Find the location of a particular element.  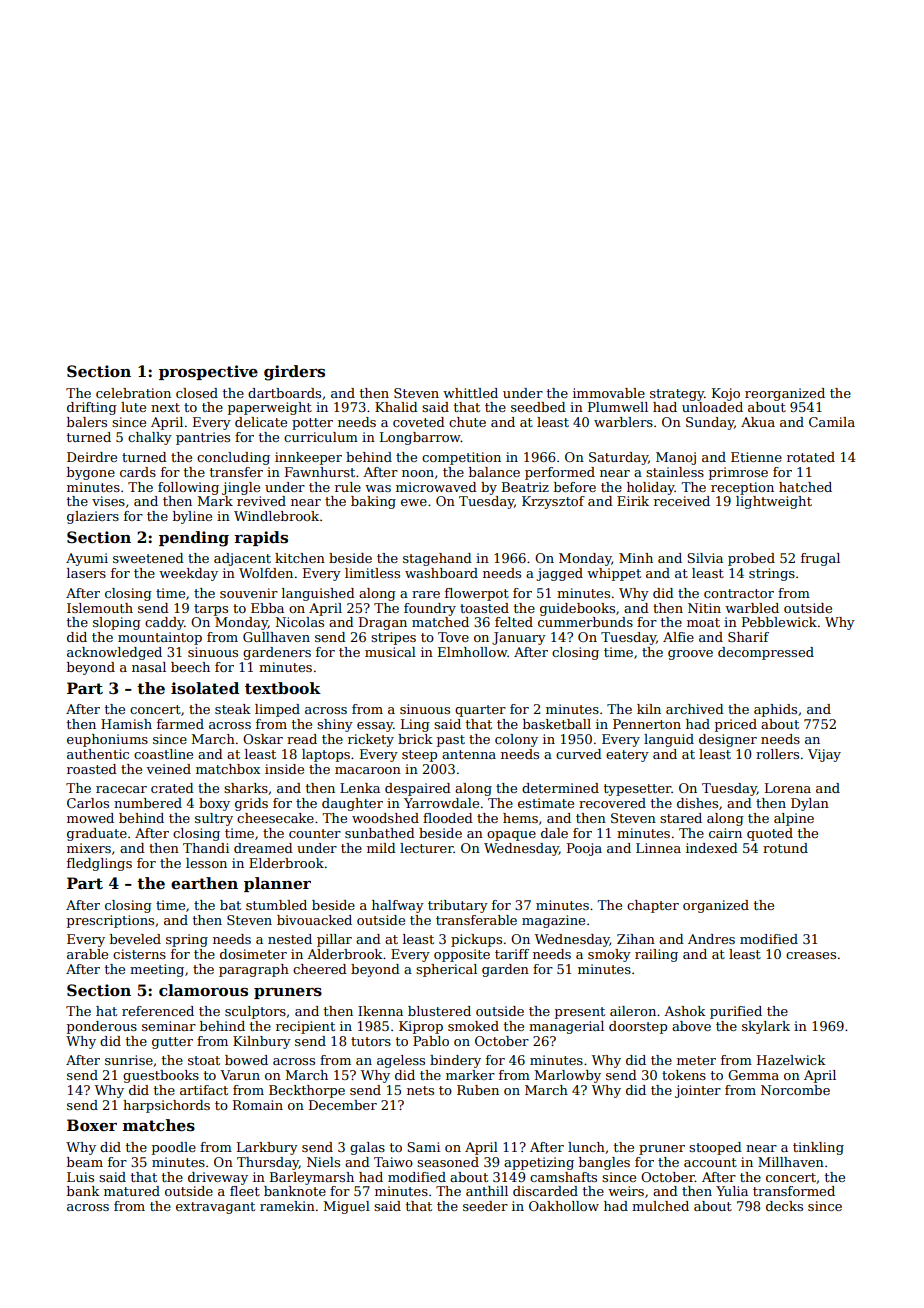

managerial is located at coordinates (566, 1027).
